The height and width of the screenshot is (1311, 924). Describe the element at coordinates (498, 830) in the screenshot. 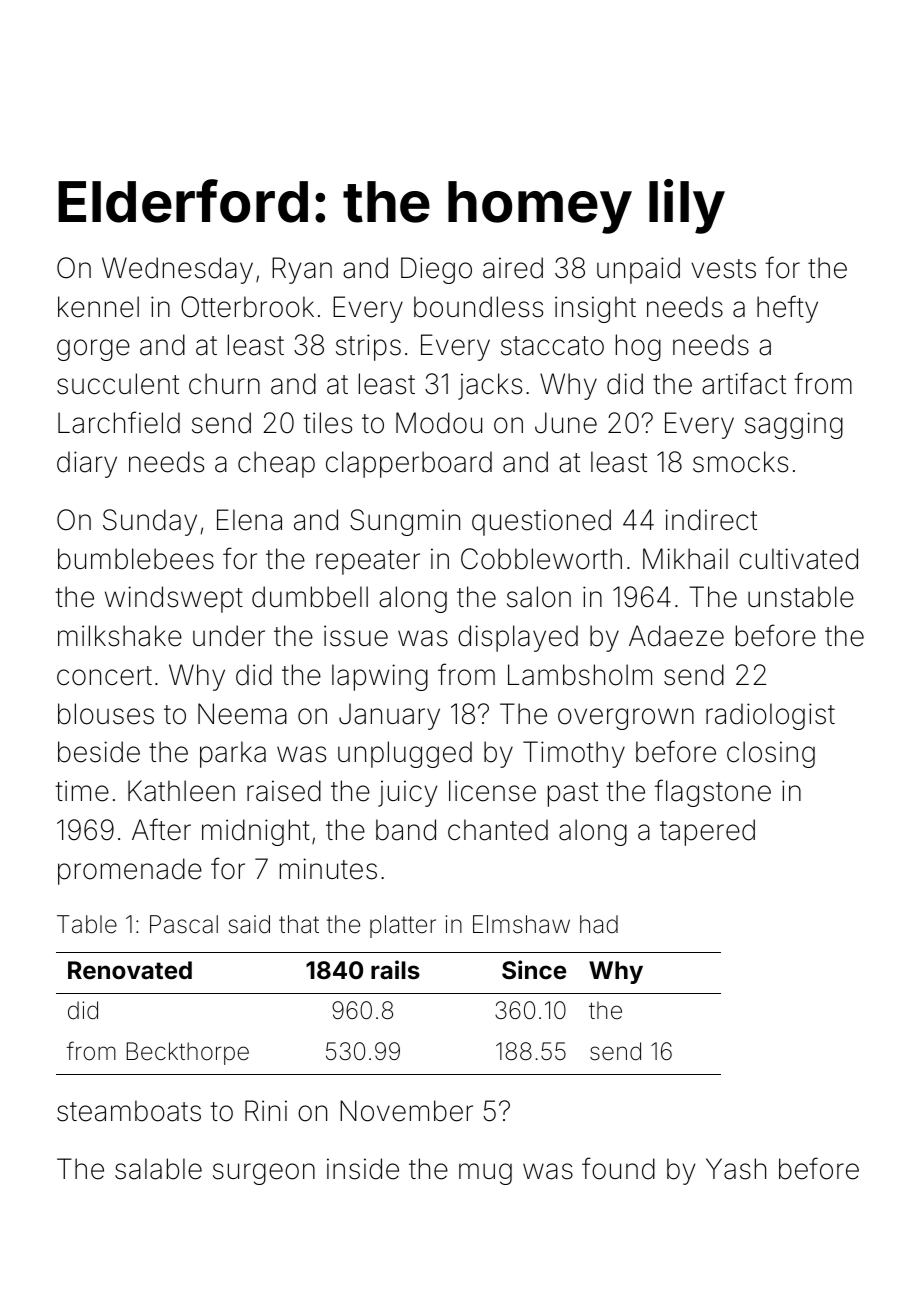

I see `chanted` at that location.
